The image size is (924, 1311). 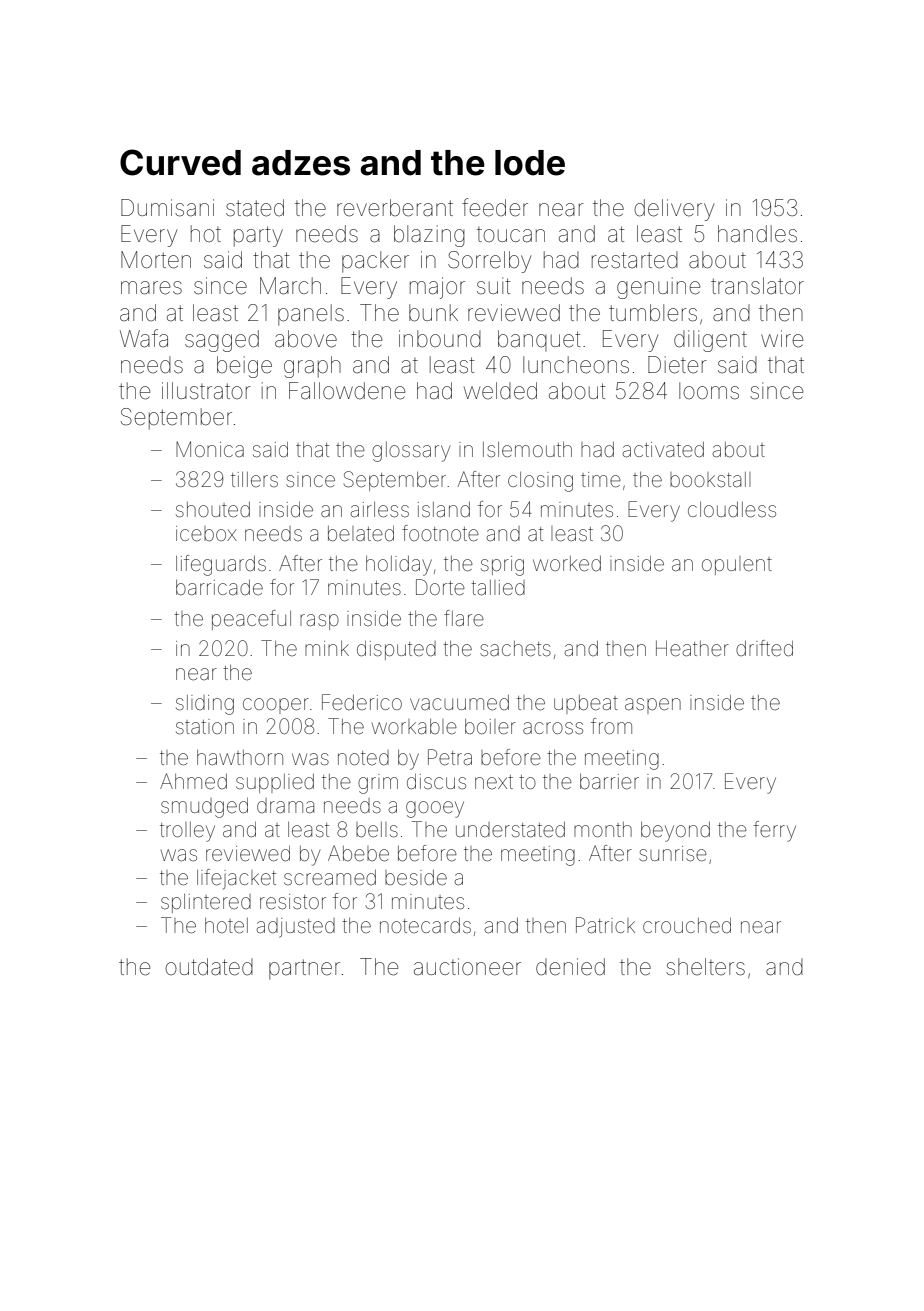 I want to click on bunk, so click(x=433, y=313).
